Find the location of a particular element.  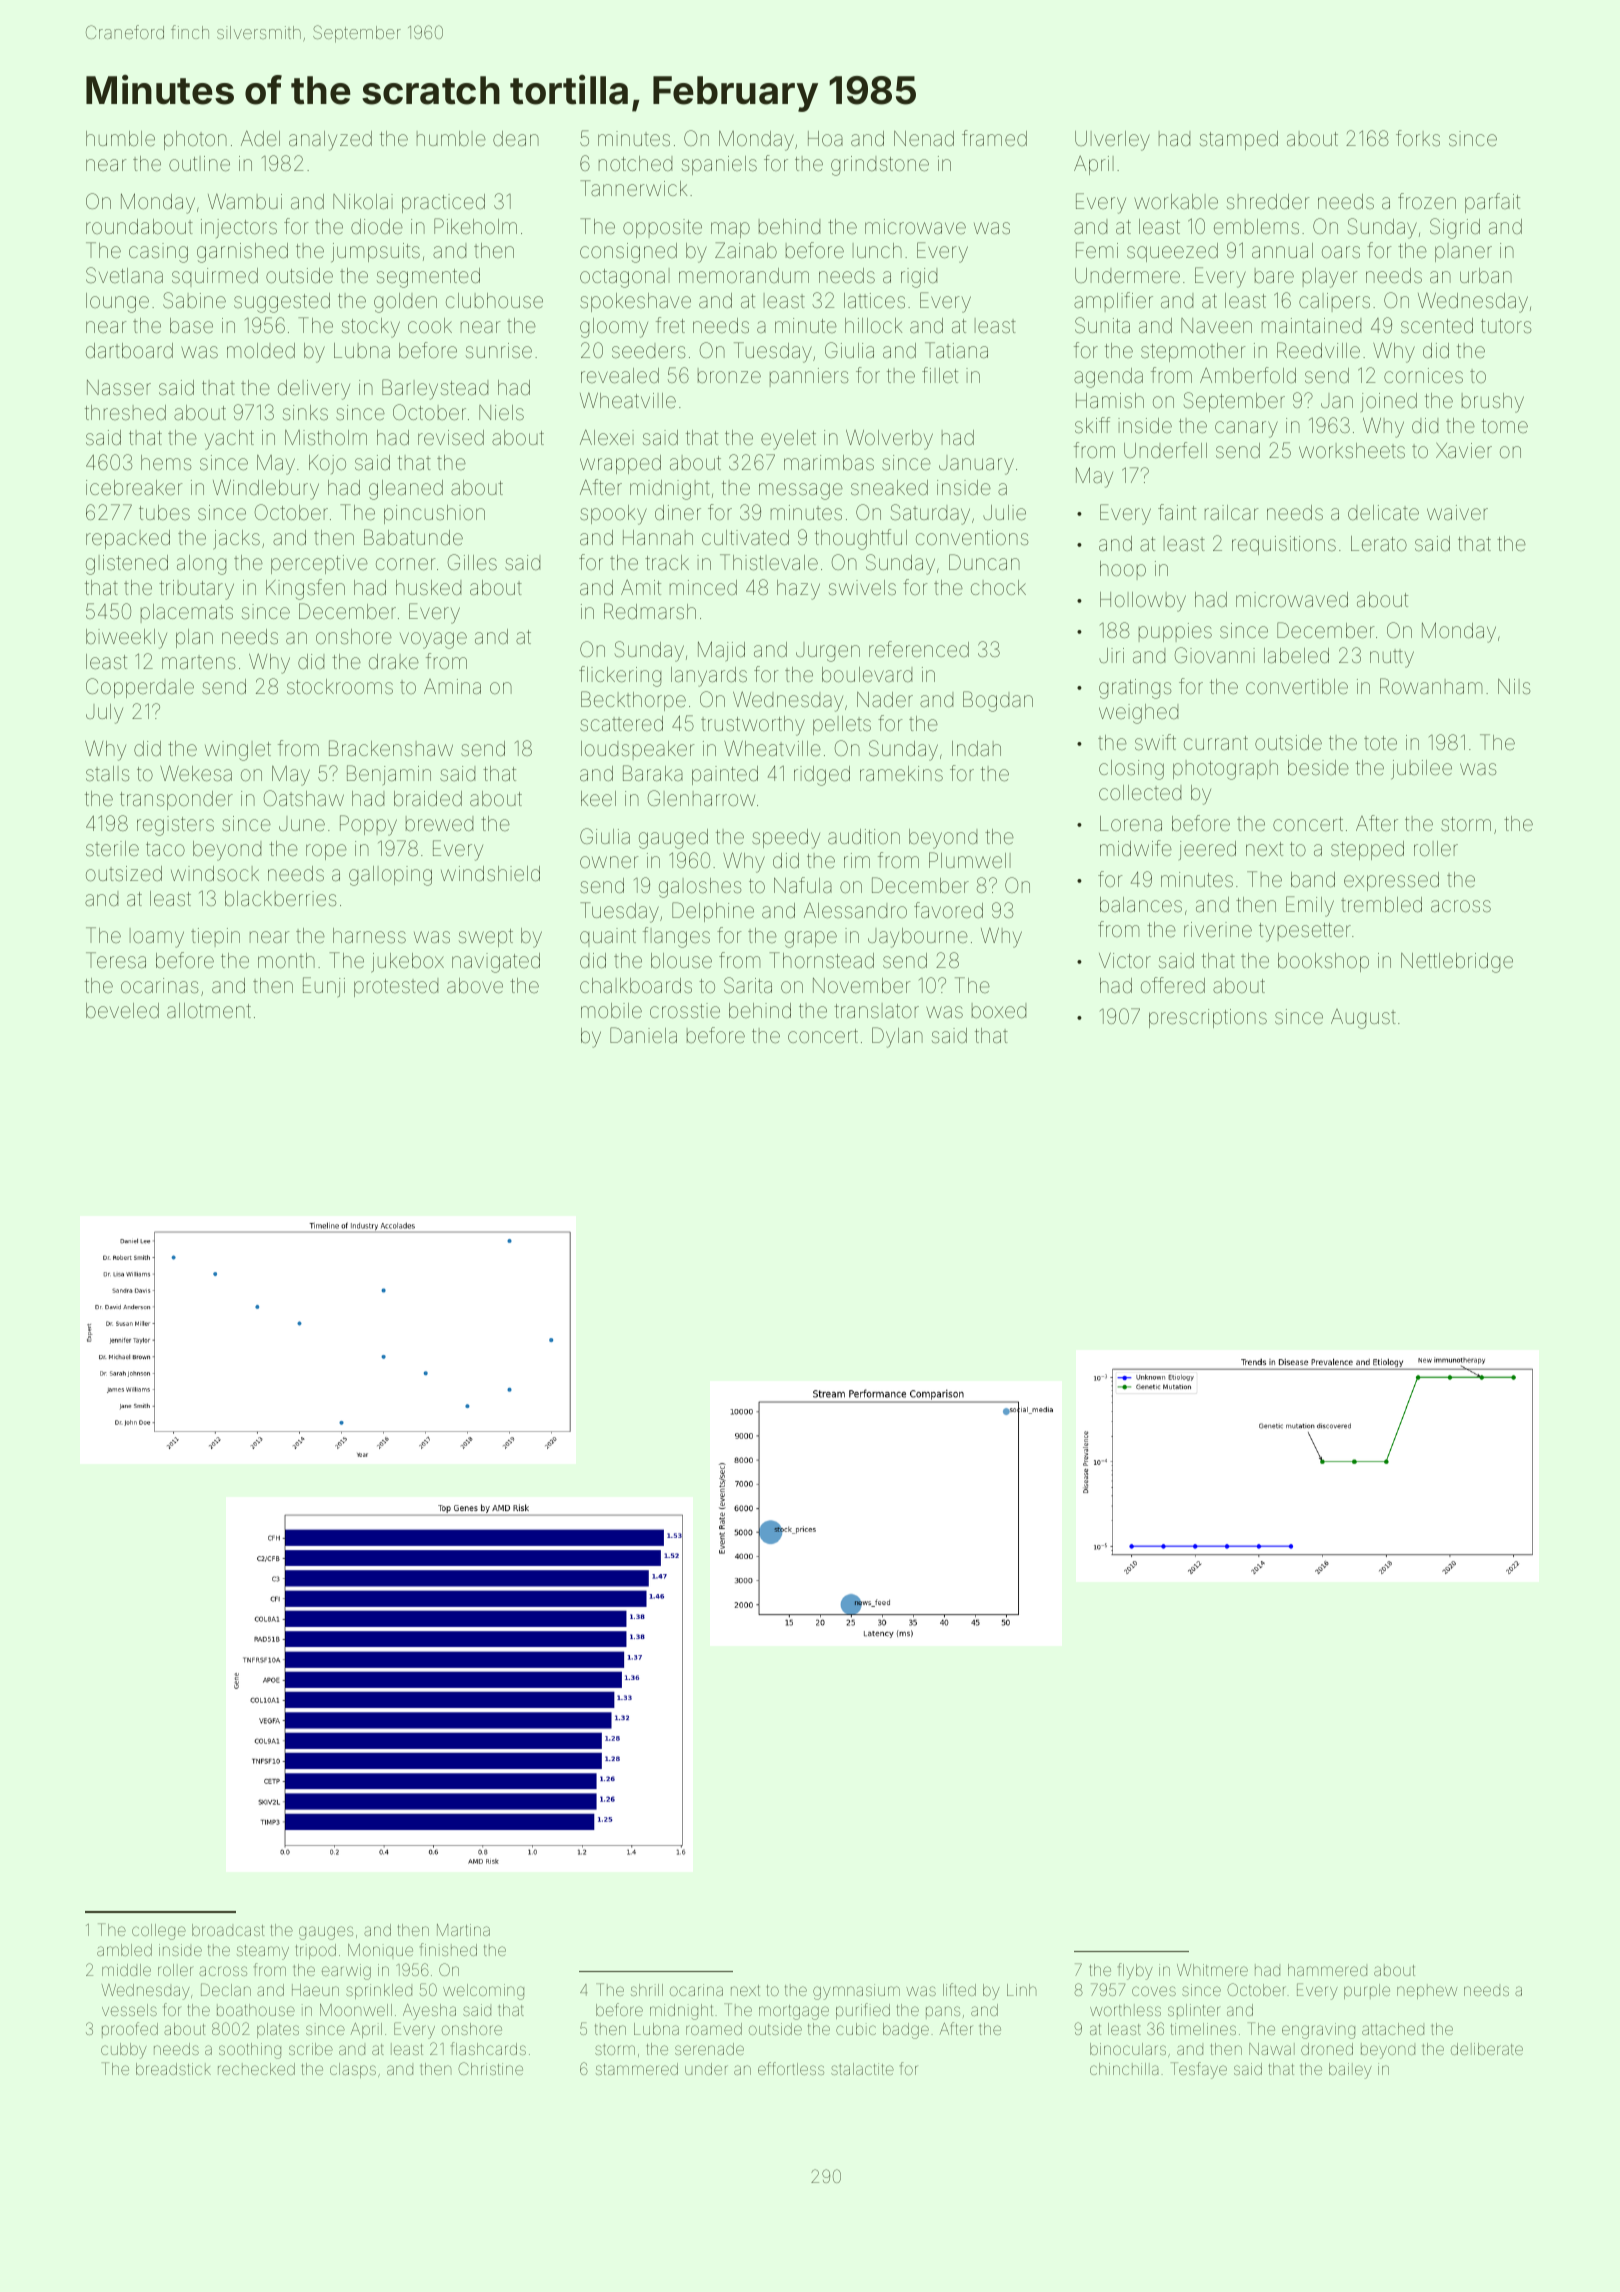

ridged is located at coordinates (822, 776).
